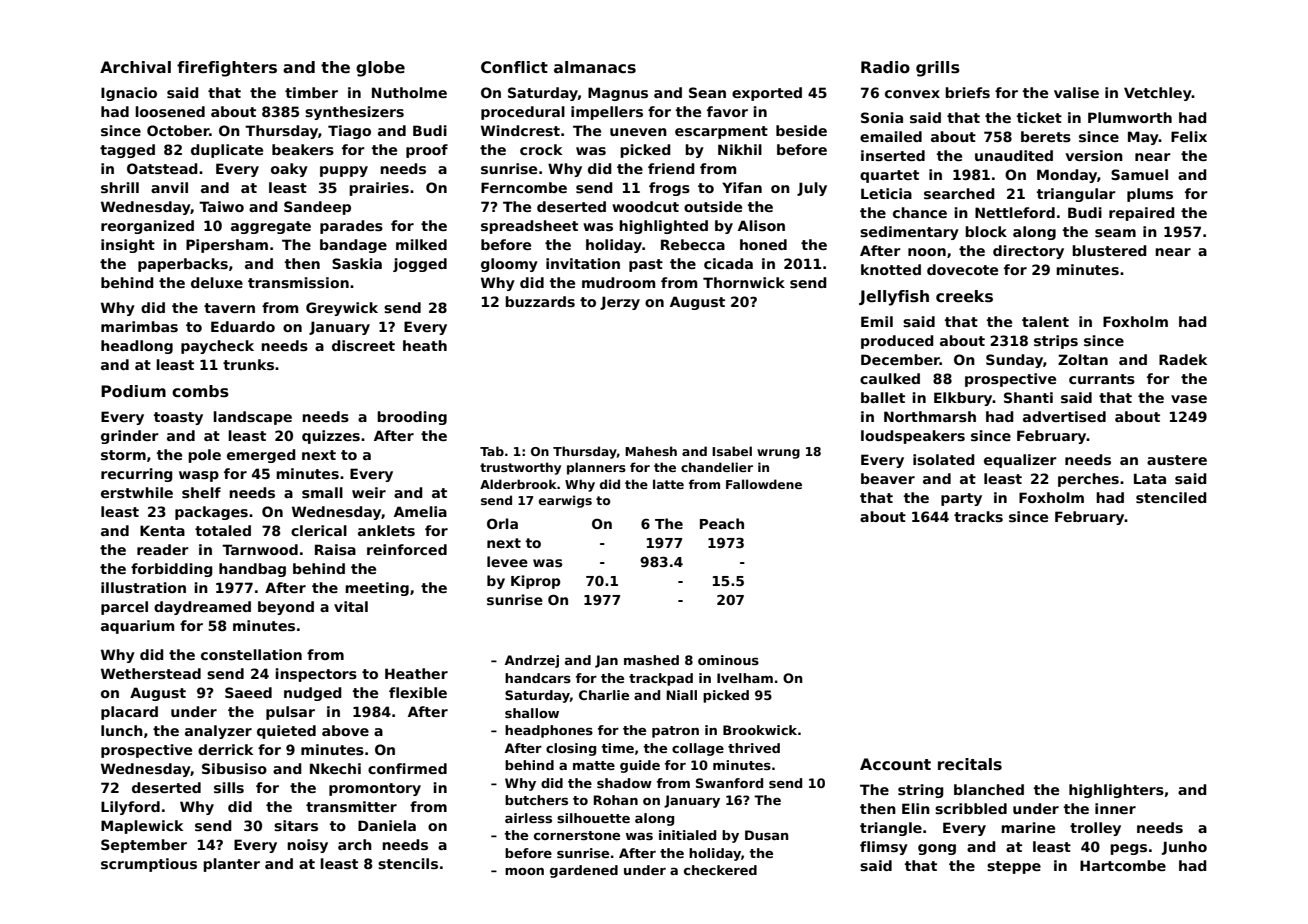 Image resolution: width=1308 pixels, height=924 pixels. Describe the element at coordinates (1142, 214) in the screenshot. I see `repaired` at that location.
